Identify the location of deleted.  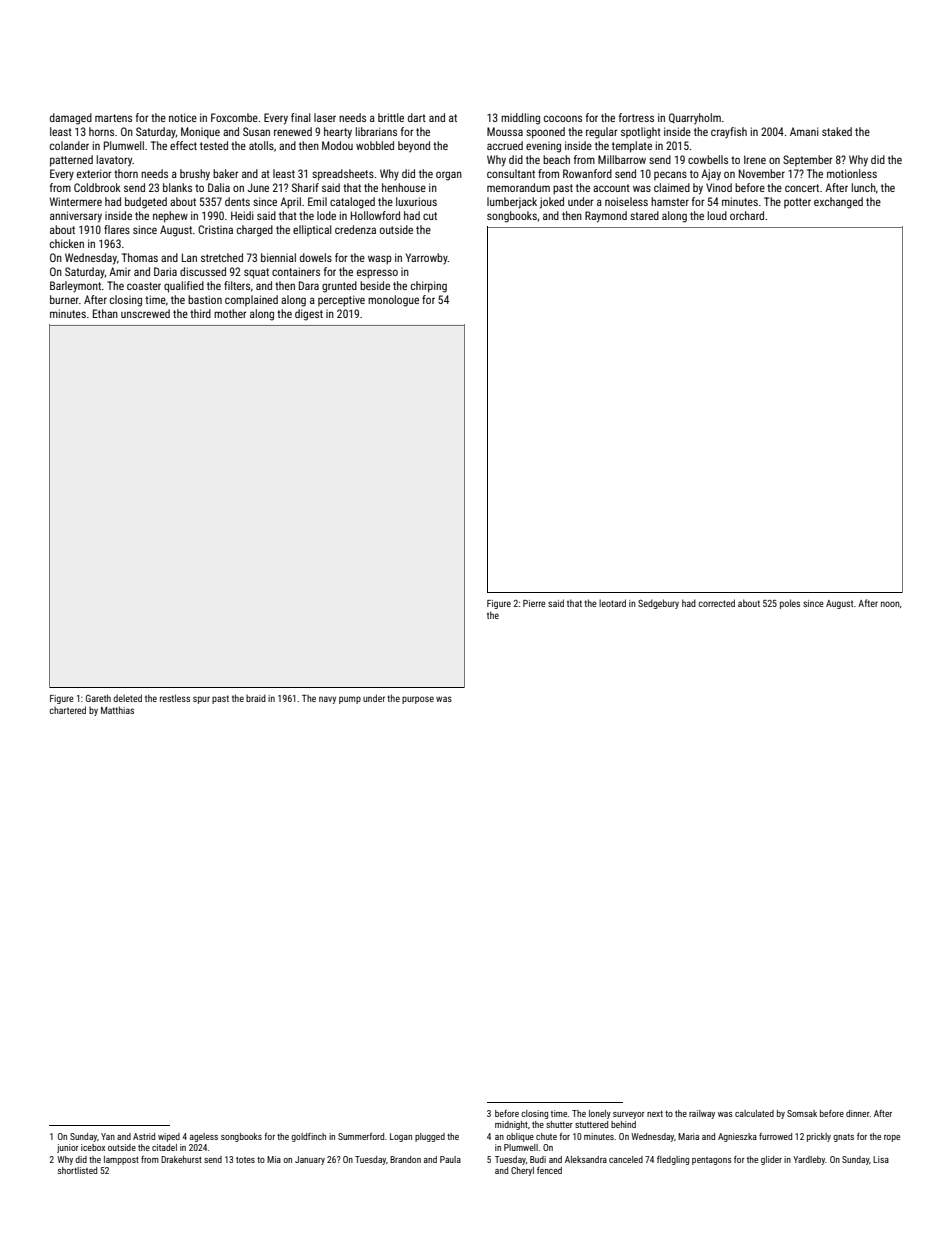
(127, 698).
